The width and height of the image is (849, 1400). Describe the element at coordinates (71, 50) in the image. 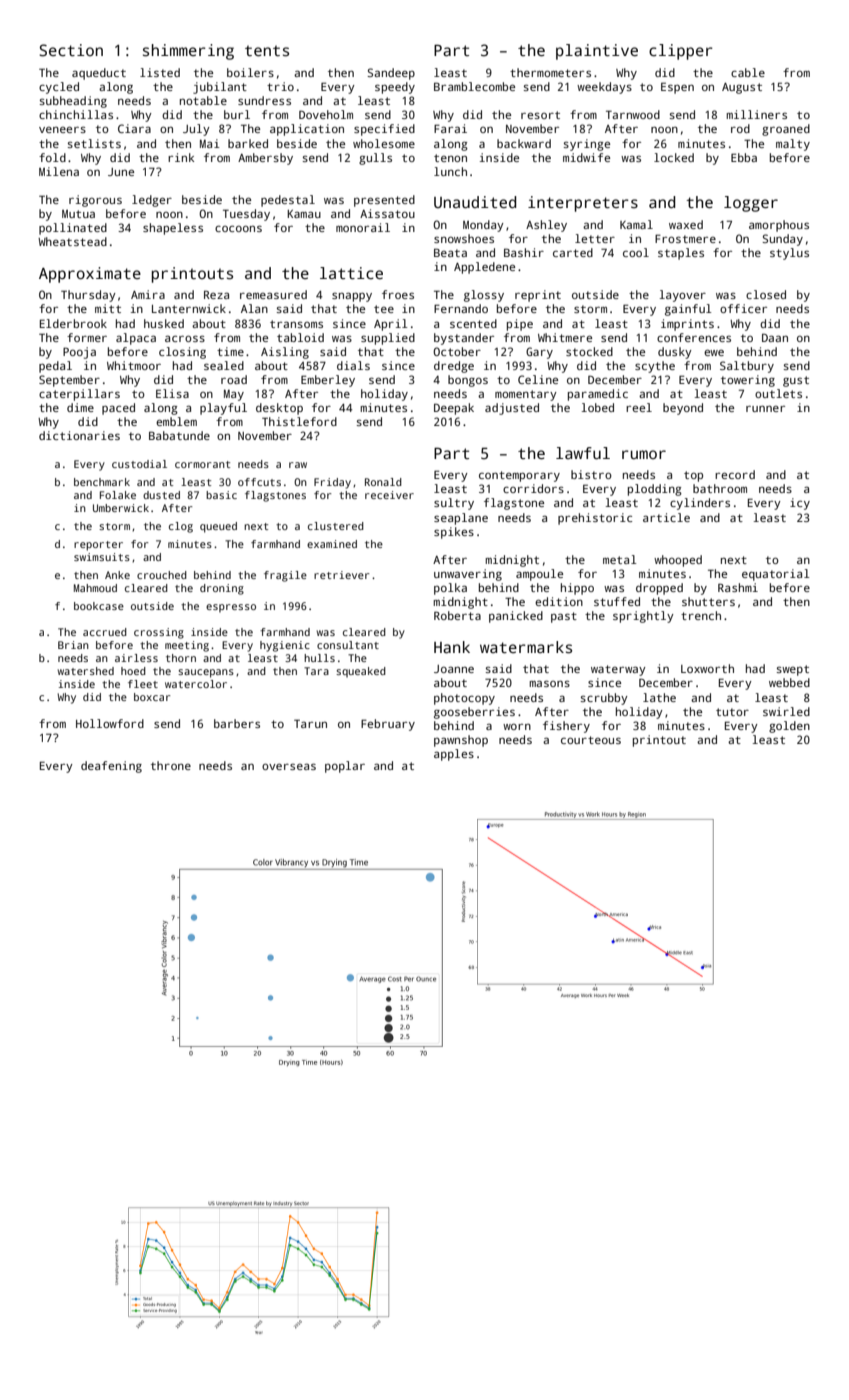

I see `Section` at that location.
